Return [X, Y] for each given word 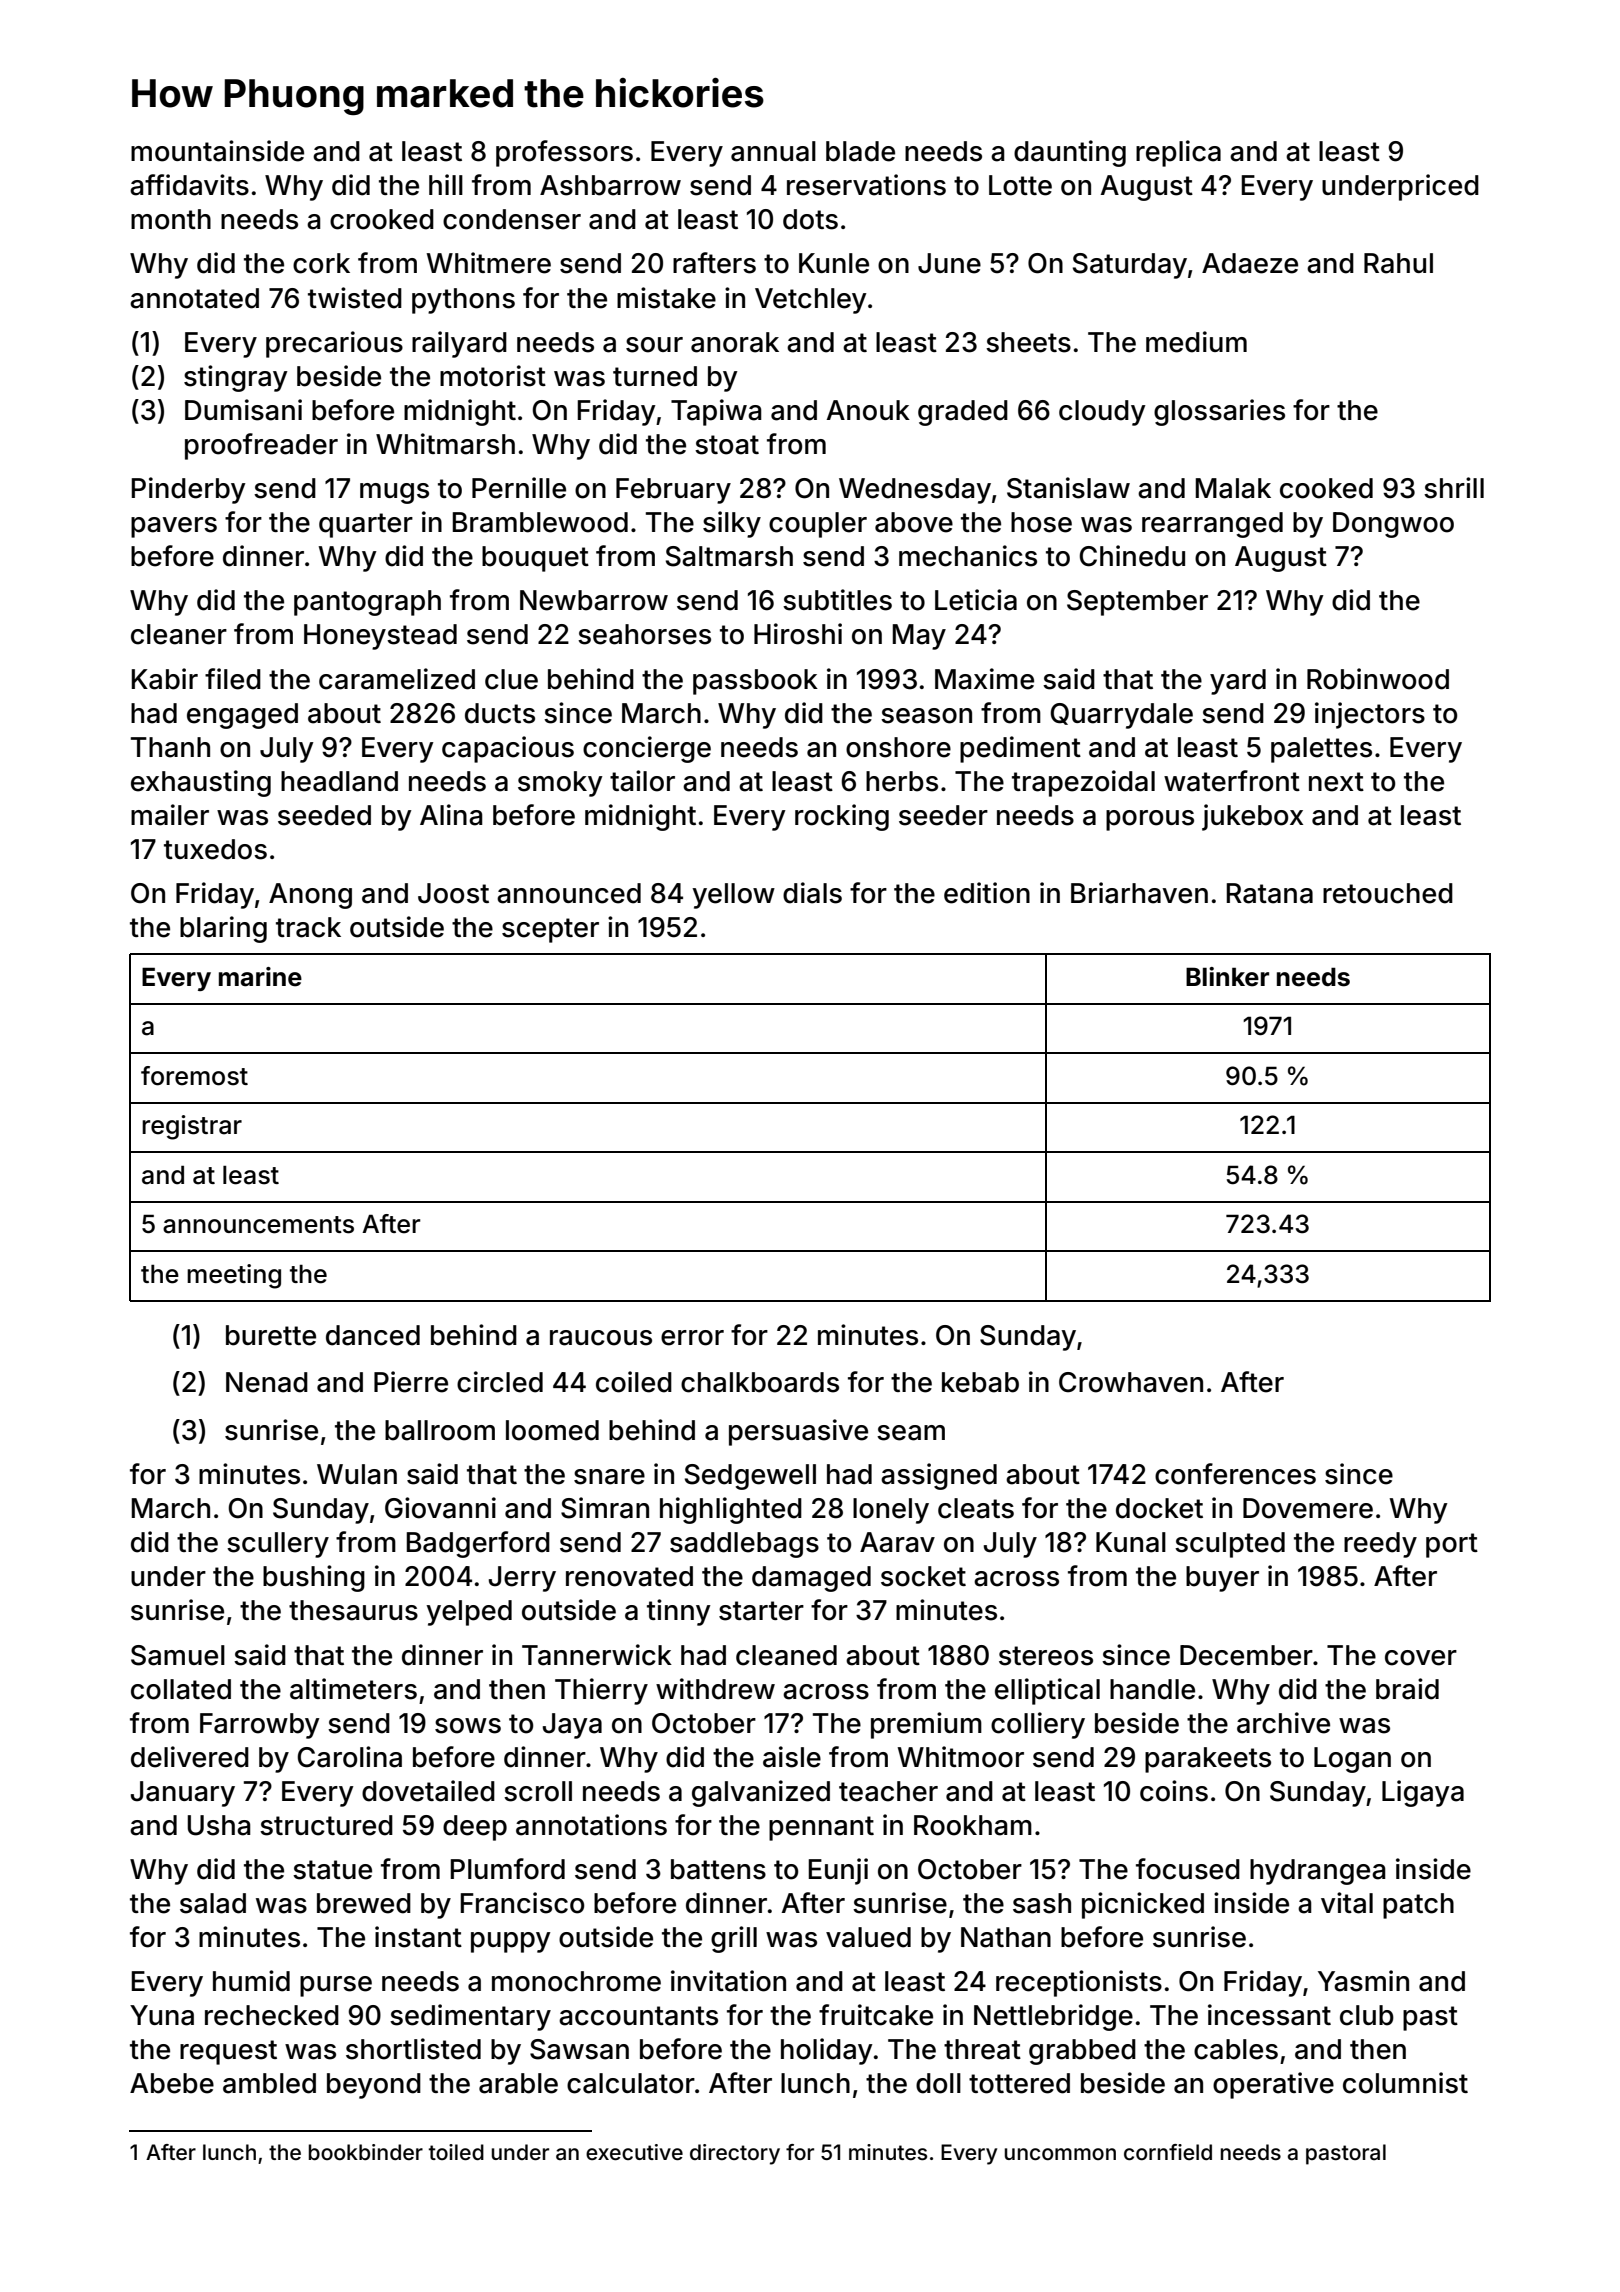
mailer [170, 815]
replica [1178, 153]
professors [564, 153]
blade [860, 151]
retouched [1388, 893]
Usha [219, 1825]
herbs [902, 781]
